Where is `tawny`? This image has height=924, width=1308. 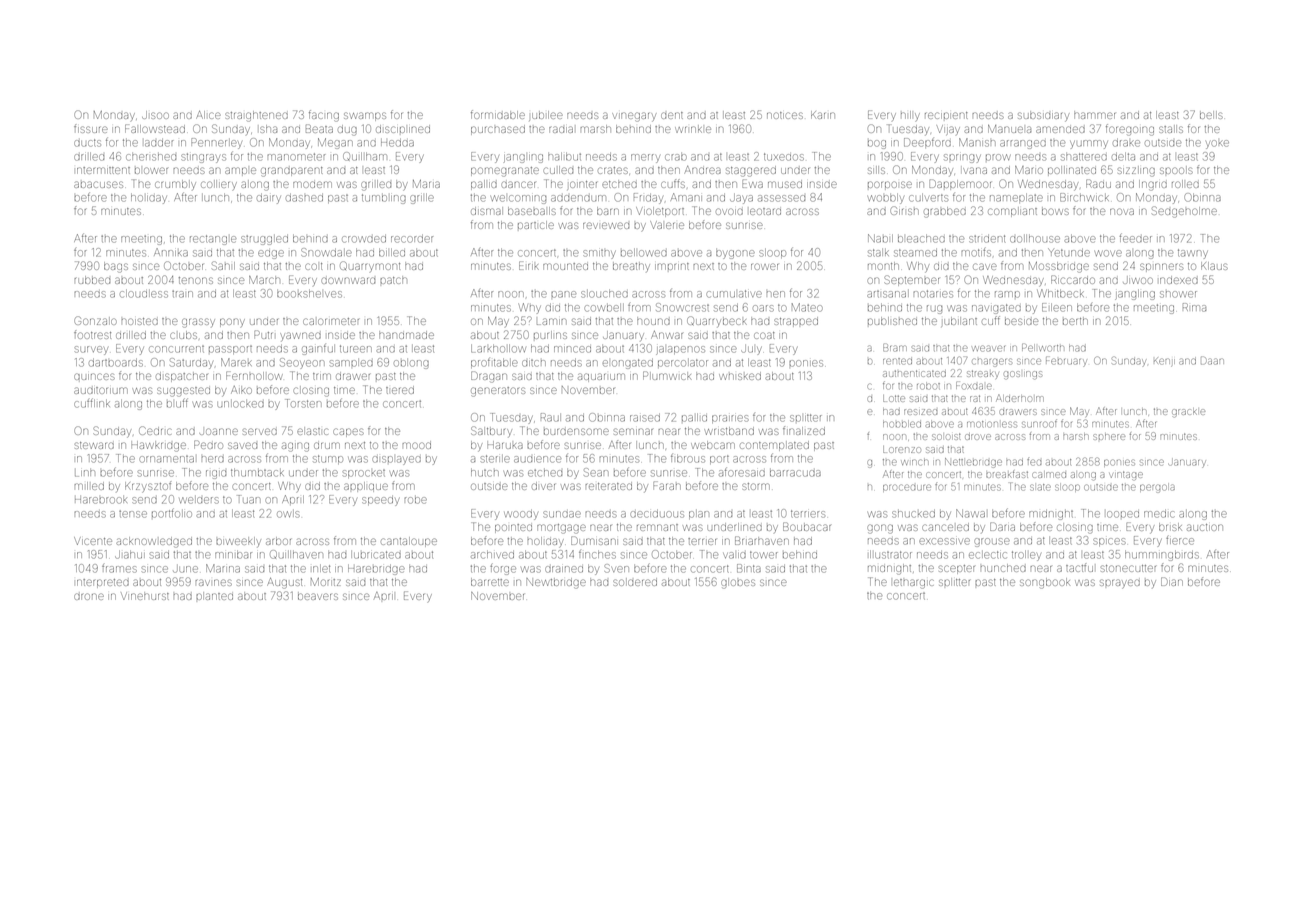
tawny is located at coordinates (1193, 254).
